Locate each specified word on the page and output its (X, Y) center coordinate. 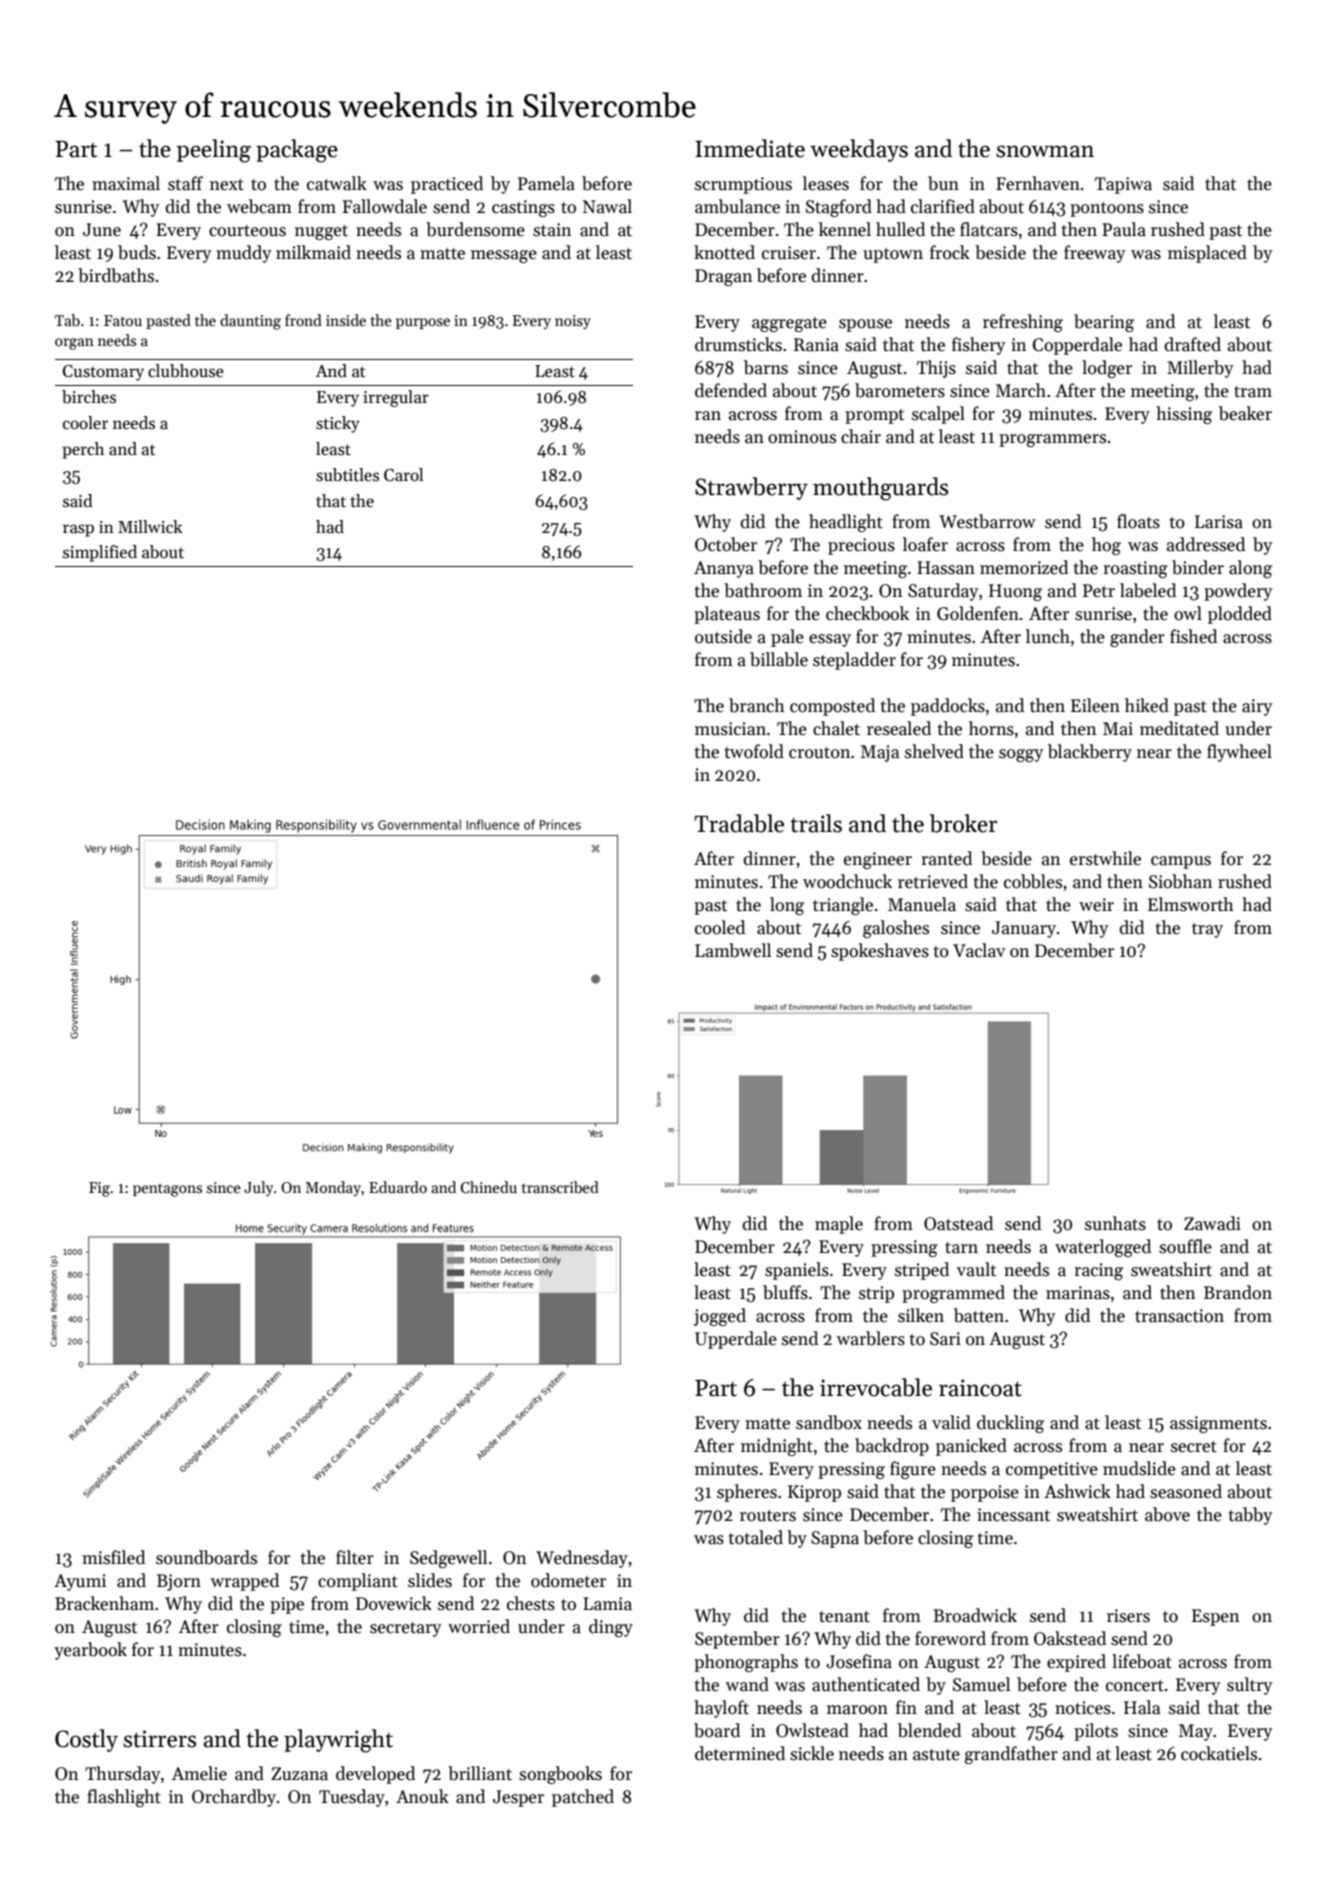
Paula (1124, 229)
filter (355, 1557)
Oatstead (958, 1223)
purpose (423, 323)
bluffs (785, 1292)
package (297, 151)
